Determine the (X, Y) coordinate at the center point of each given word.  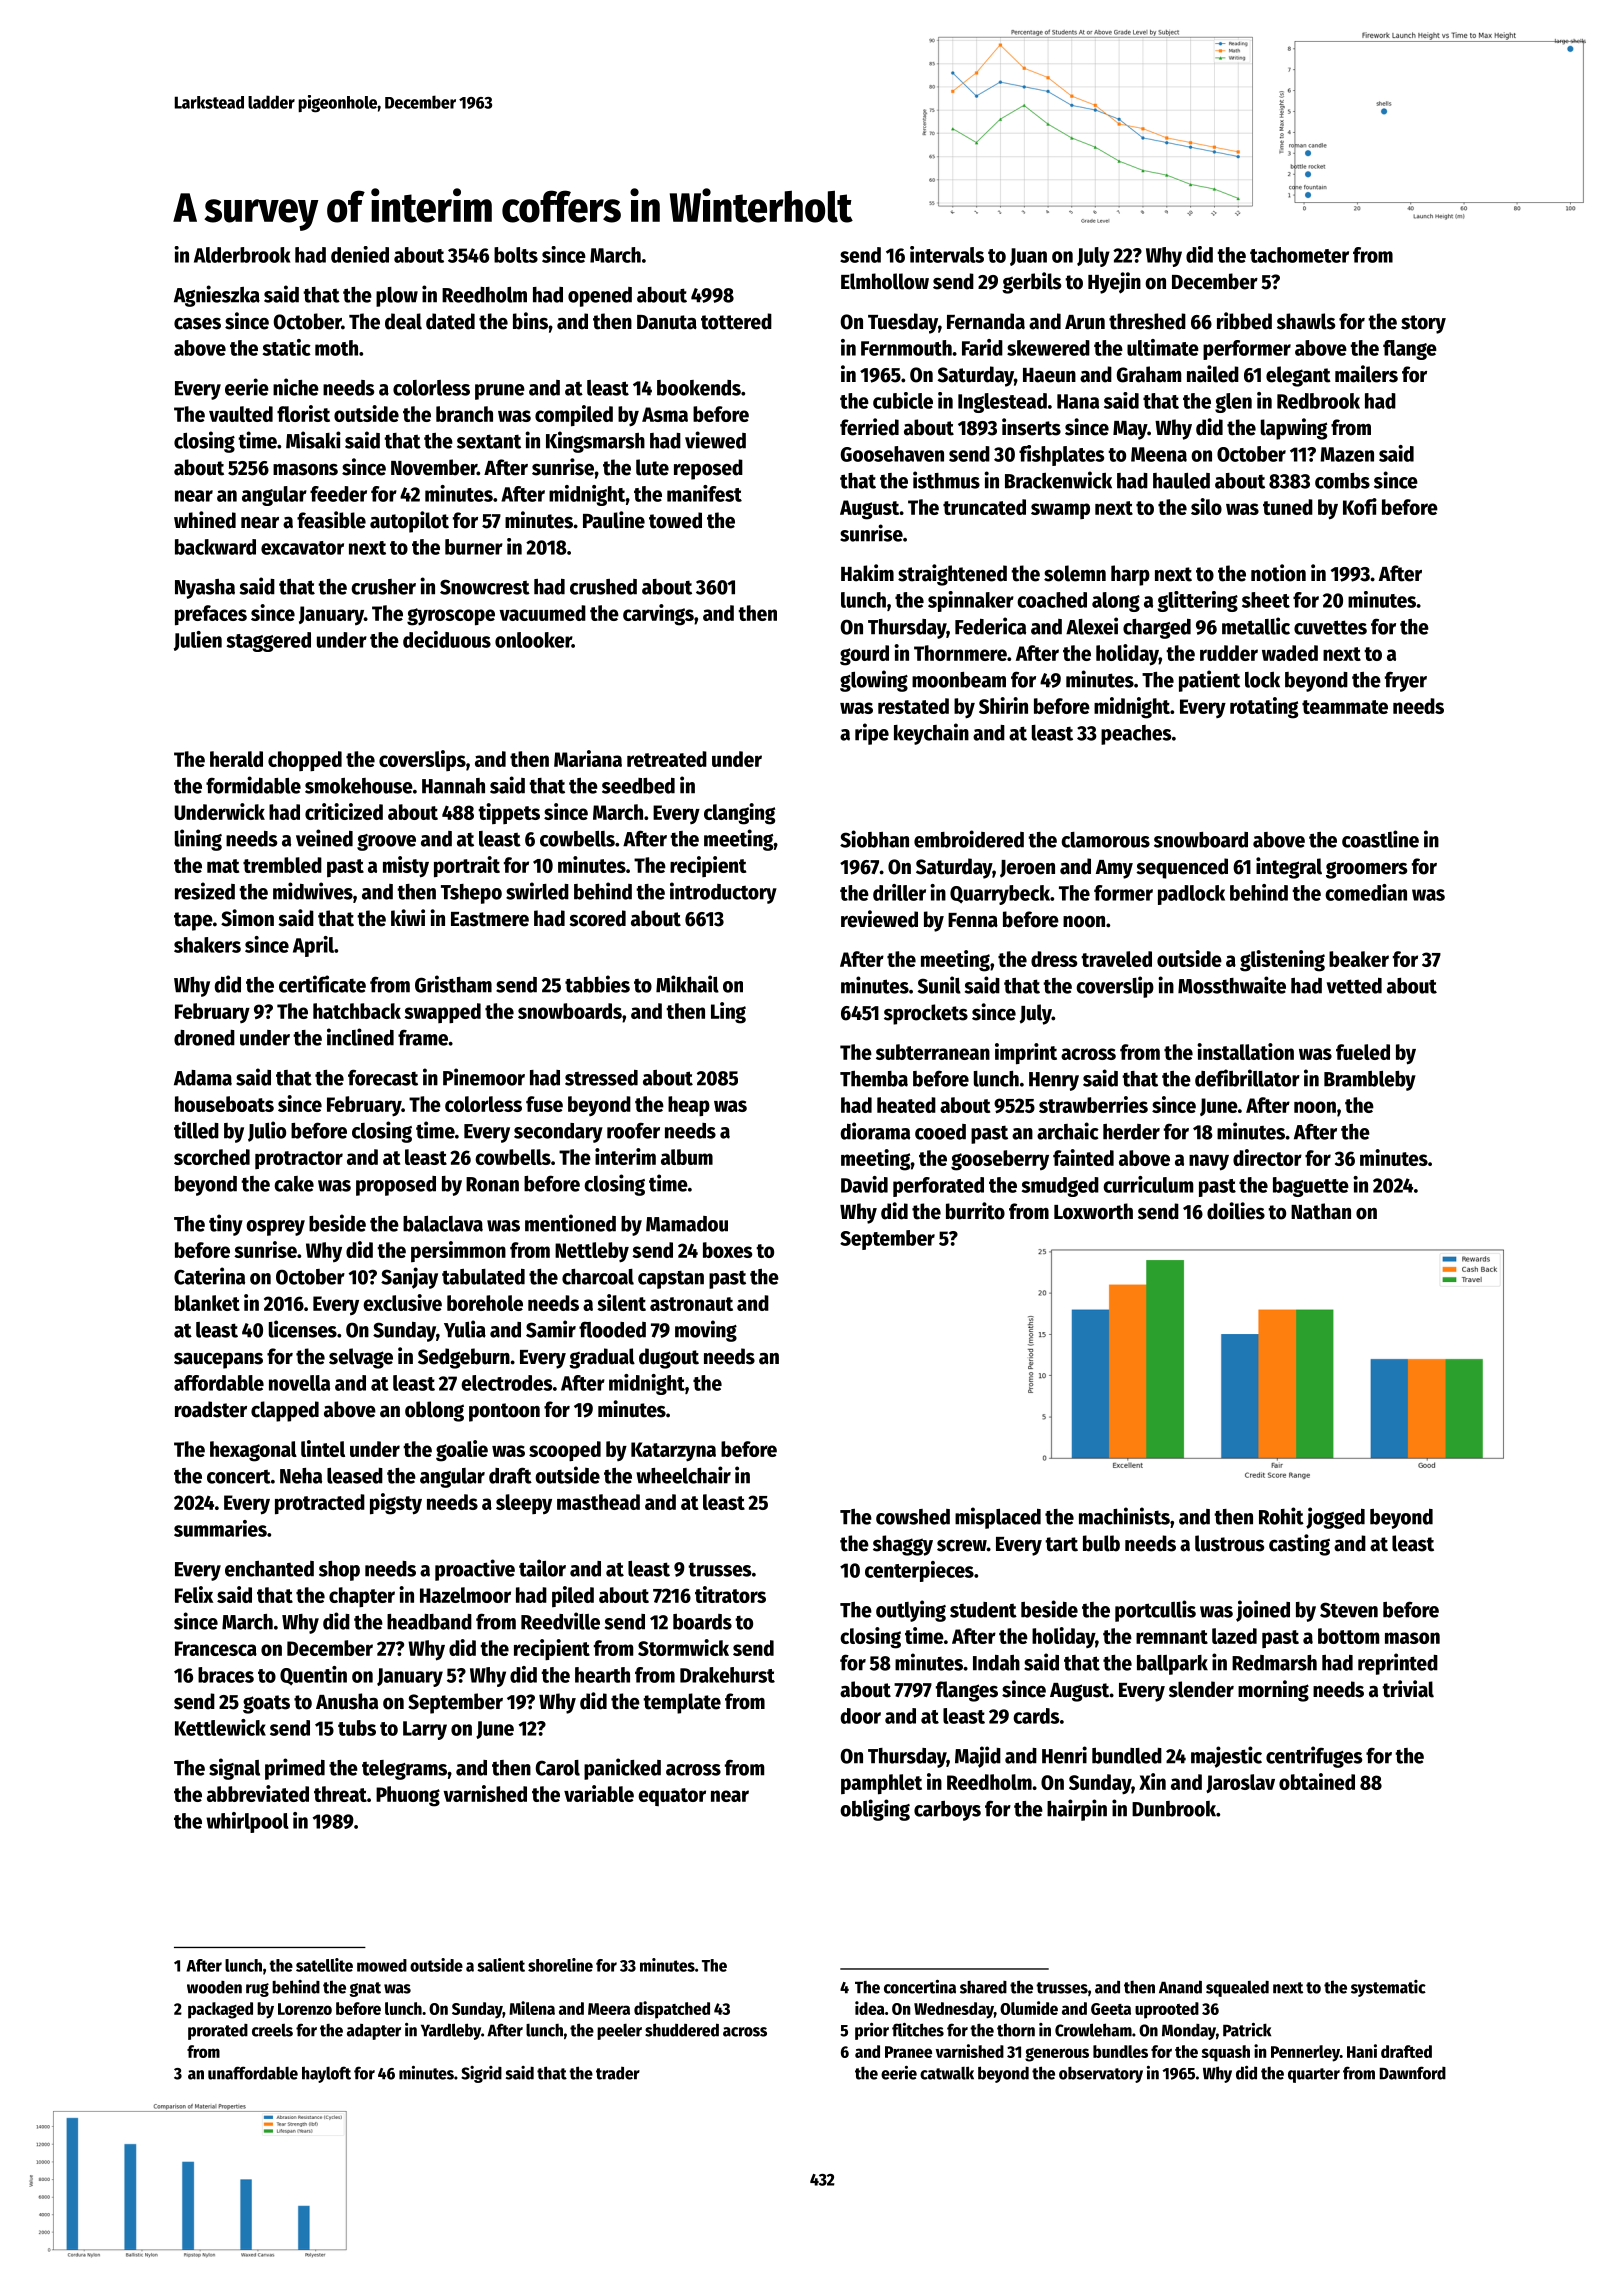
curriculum (1148, 1184)
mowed (382, 1965)
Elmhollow (885, 281)
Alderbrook (242, 255)
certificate (322, 984)
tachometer (1299, 255)
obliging (875, 1810)
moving (706, 1331)
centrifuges (1314, 1757)
